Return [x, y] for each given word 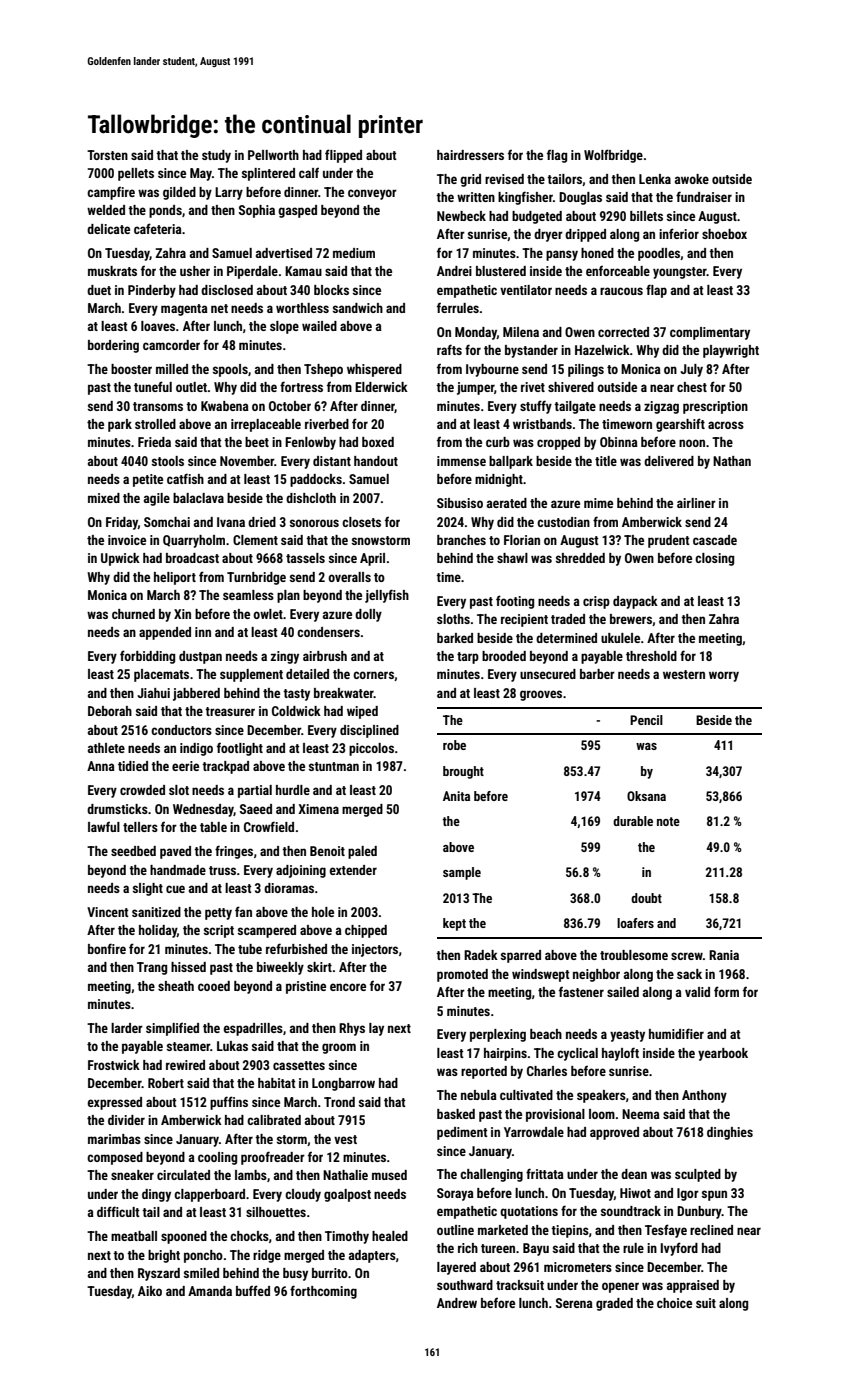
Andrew [457, 1303]
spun [714, 1195]
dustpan [200, 657]
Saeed [256, 809]
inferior [679, 233]
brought [463, 772]
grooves [541, 695]
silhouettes [276, 1212]
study [216, 156]
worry [724, 676]
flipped [343, 156]
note [668, 821]
